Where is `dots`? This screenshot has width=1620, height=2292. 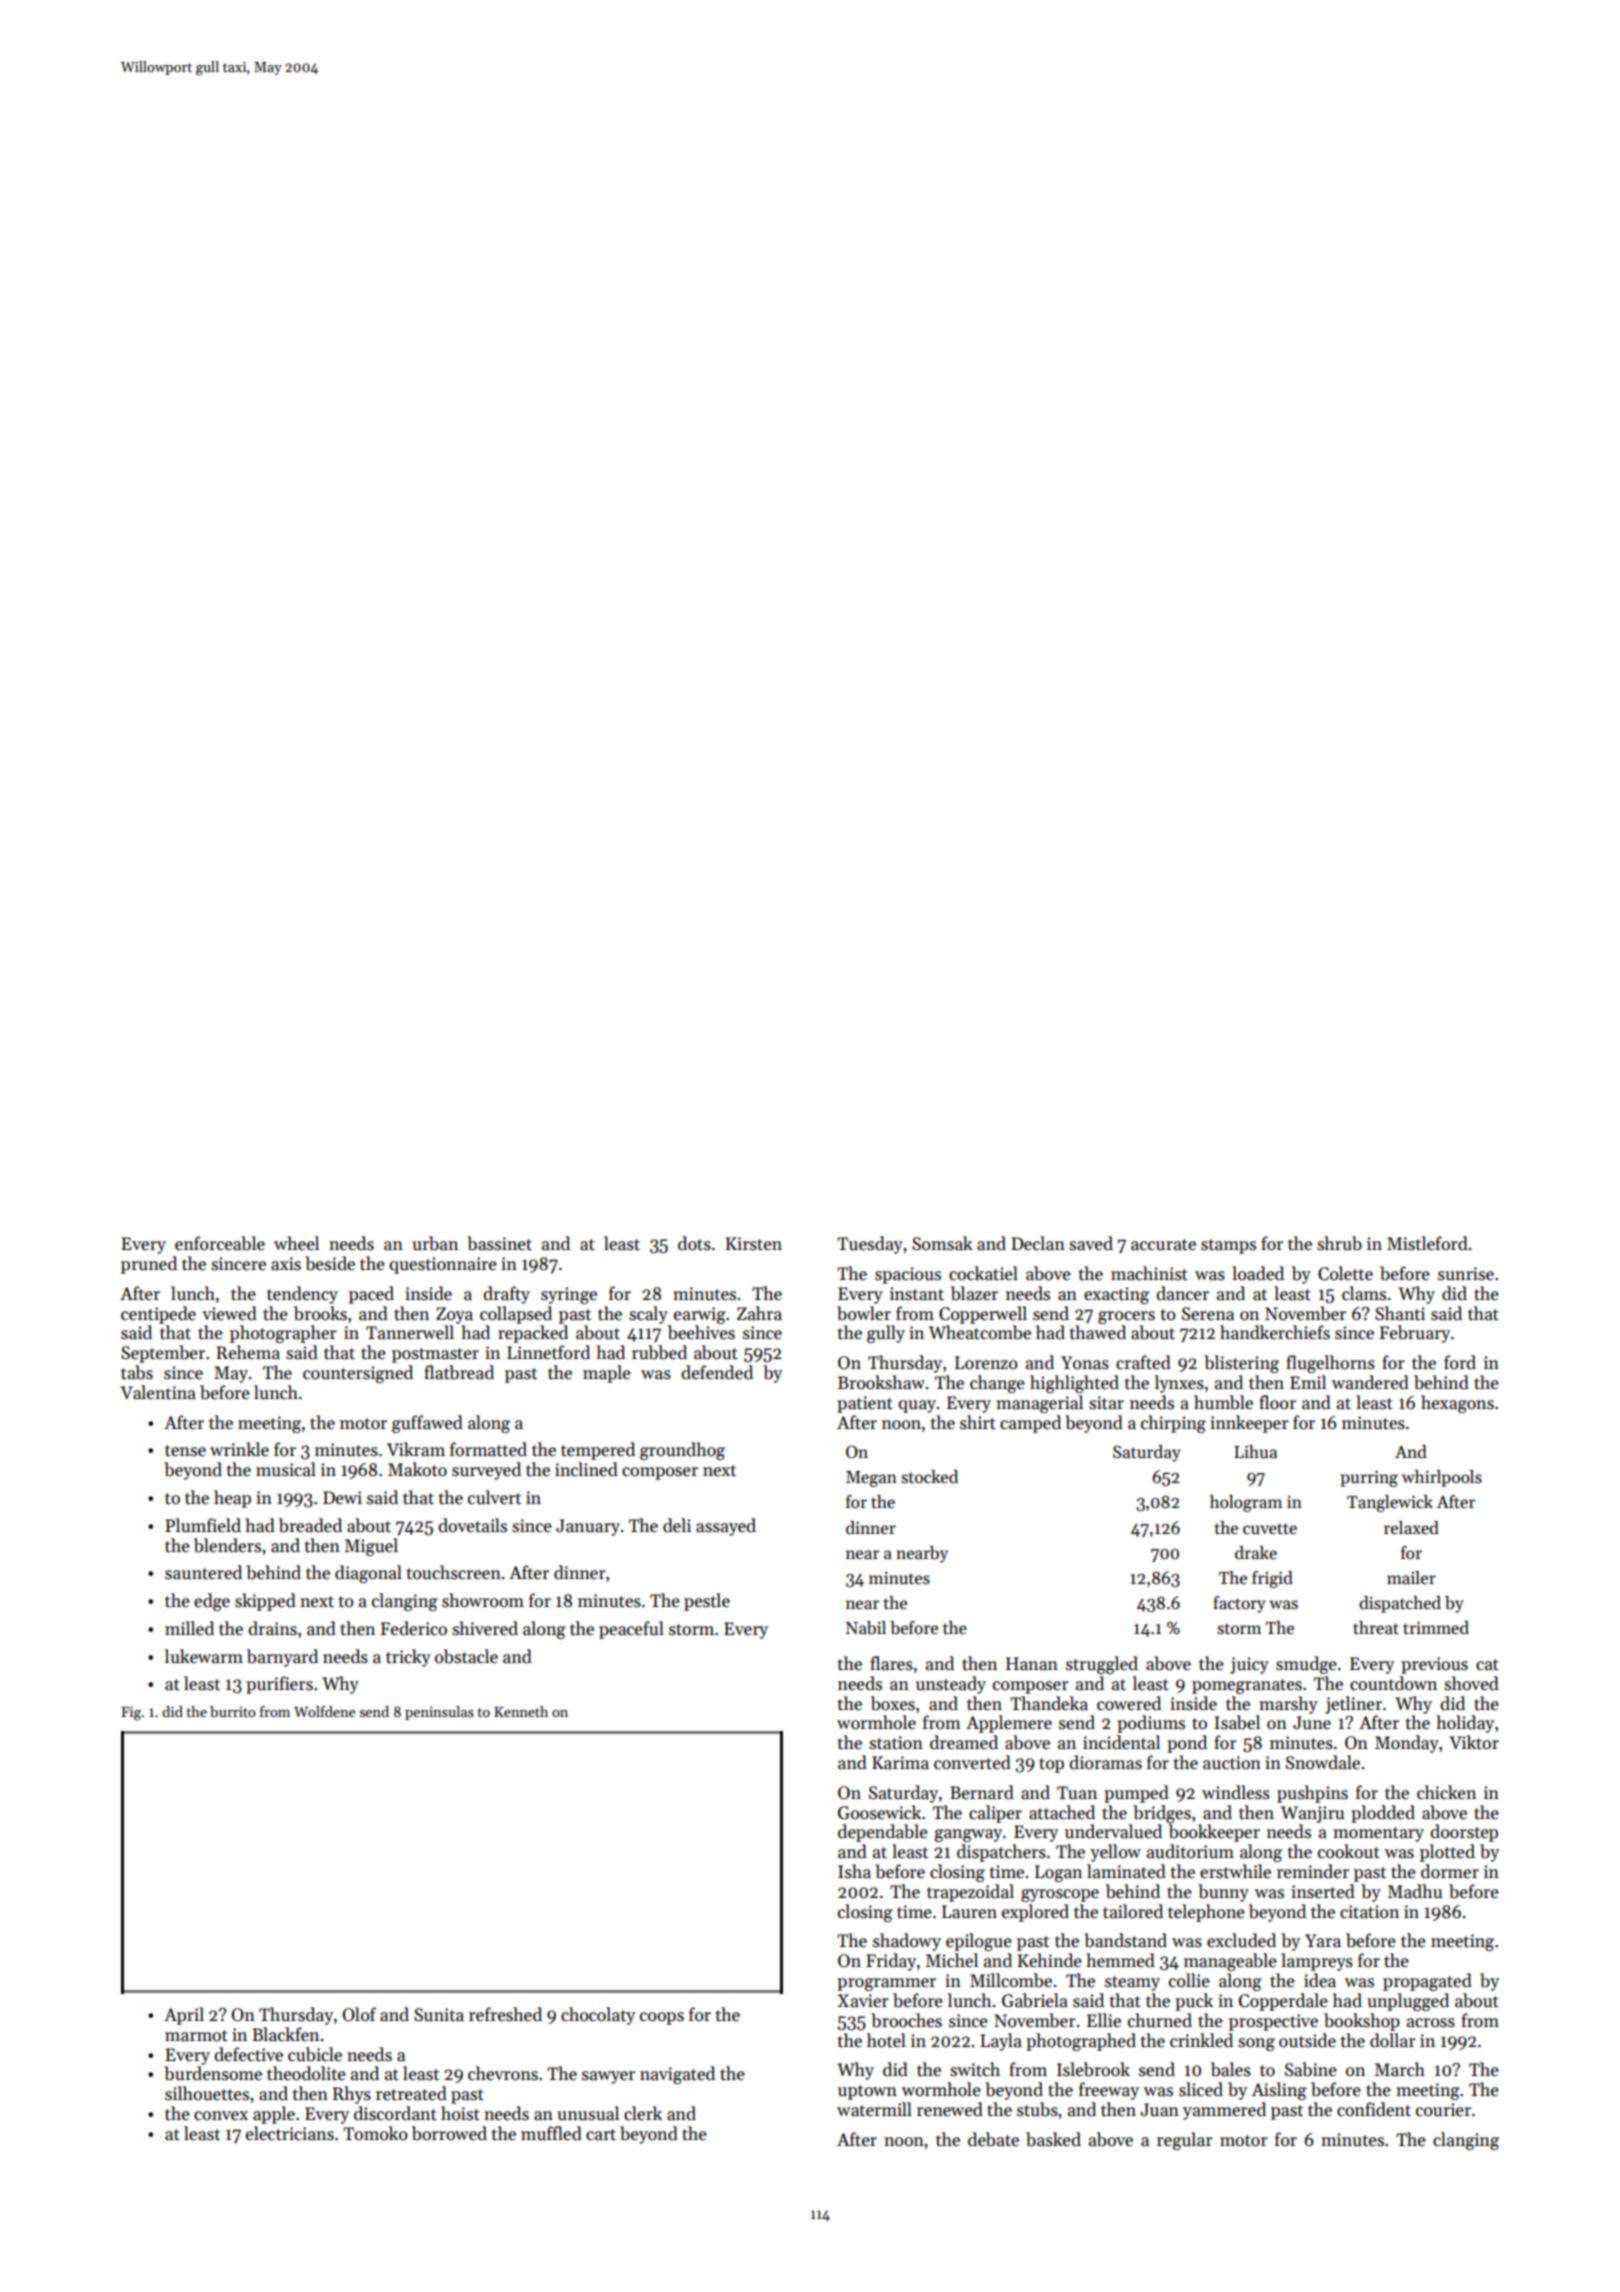
dots is located at coordinates (694, 1243).
